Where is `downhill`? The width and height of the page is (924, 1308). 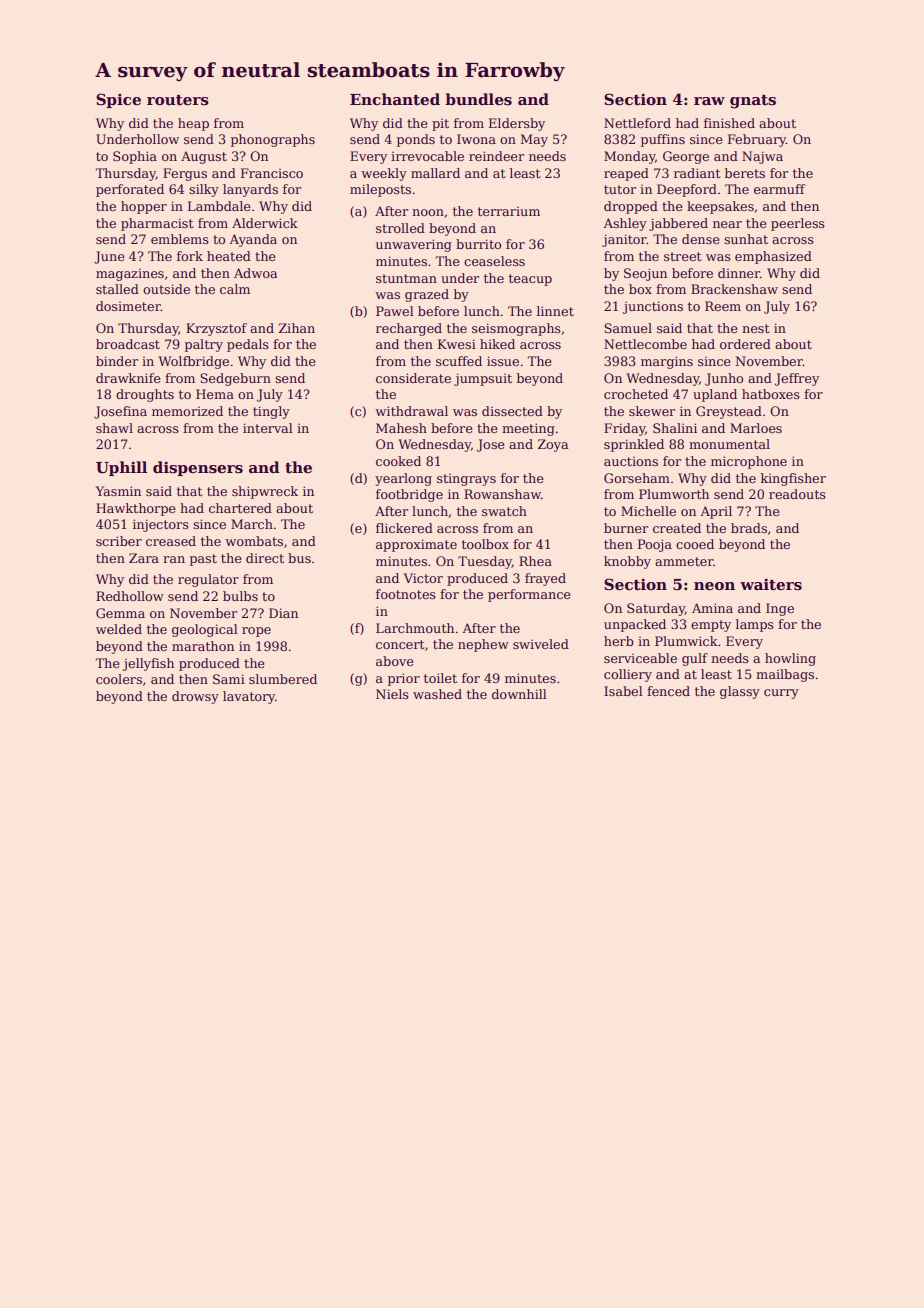
downhill is located at coordinates (519, 694).
